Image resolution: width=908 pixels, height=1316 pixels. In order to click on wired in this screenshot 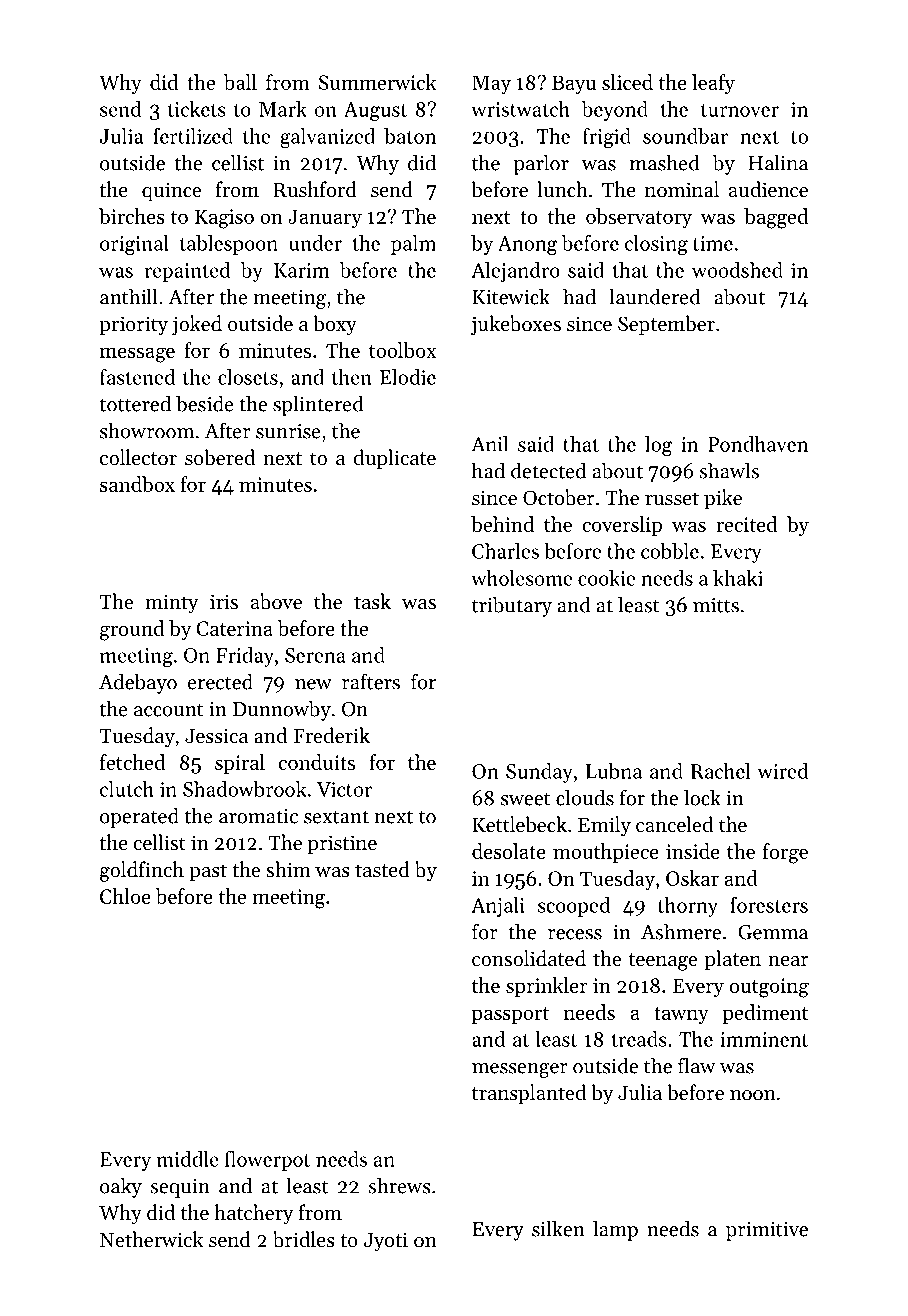, I will do `click(782, 771)`.
